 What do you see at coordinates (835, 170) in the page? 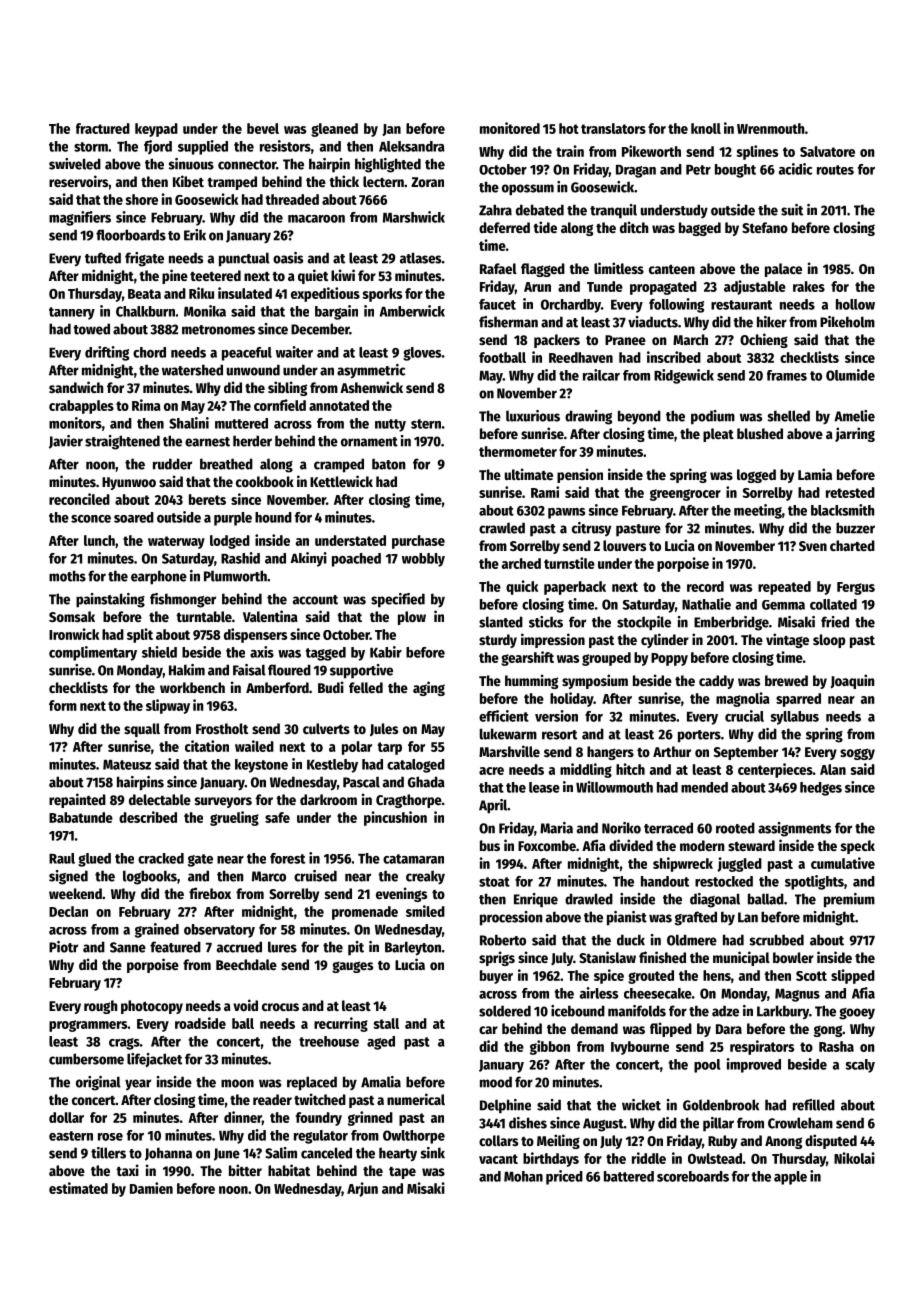
I see `routes` at bounding box center [835, 170].
